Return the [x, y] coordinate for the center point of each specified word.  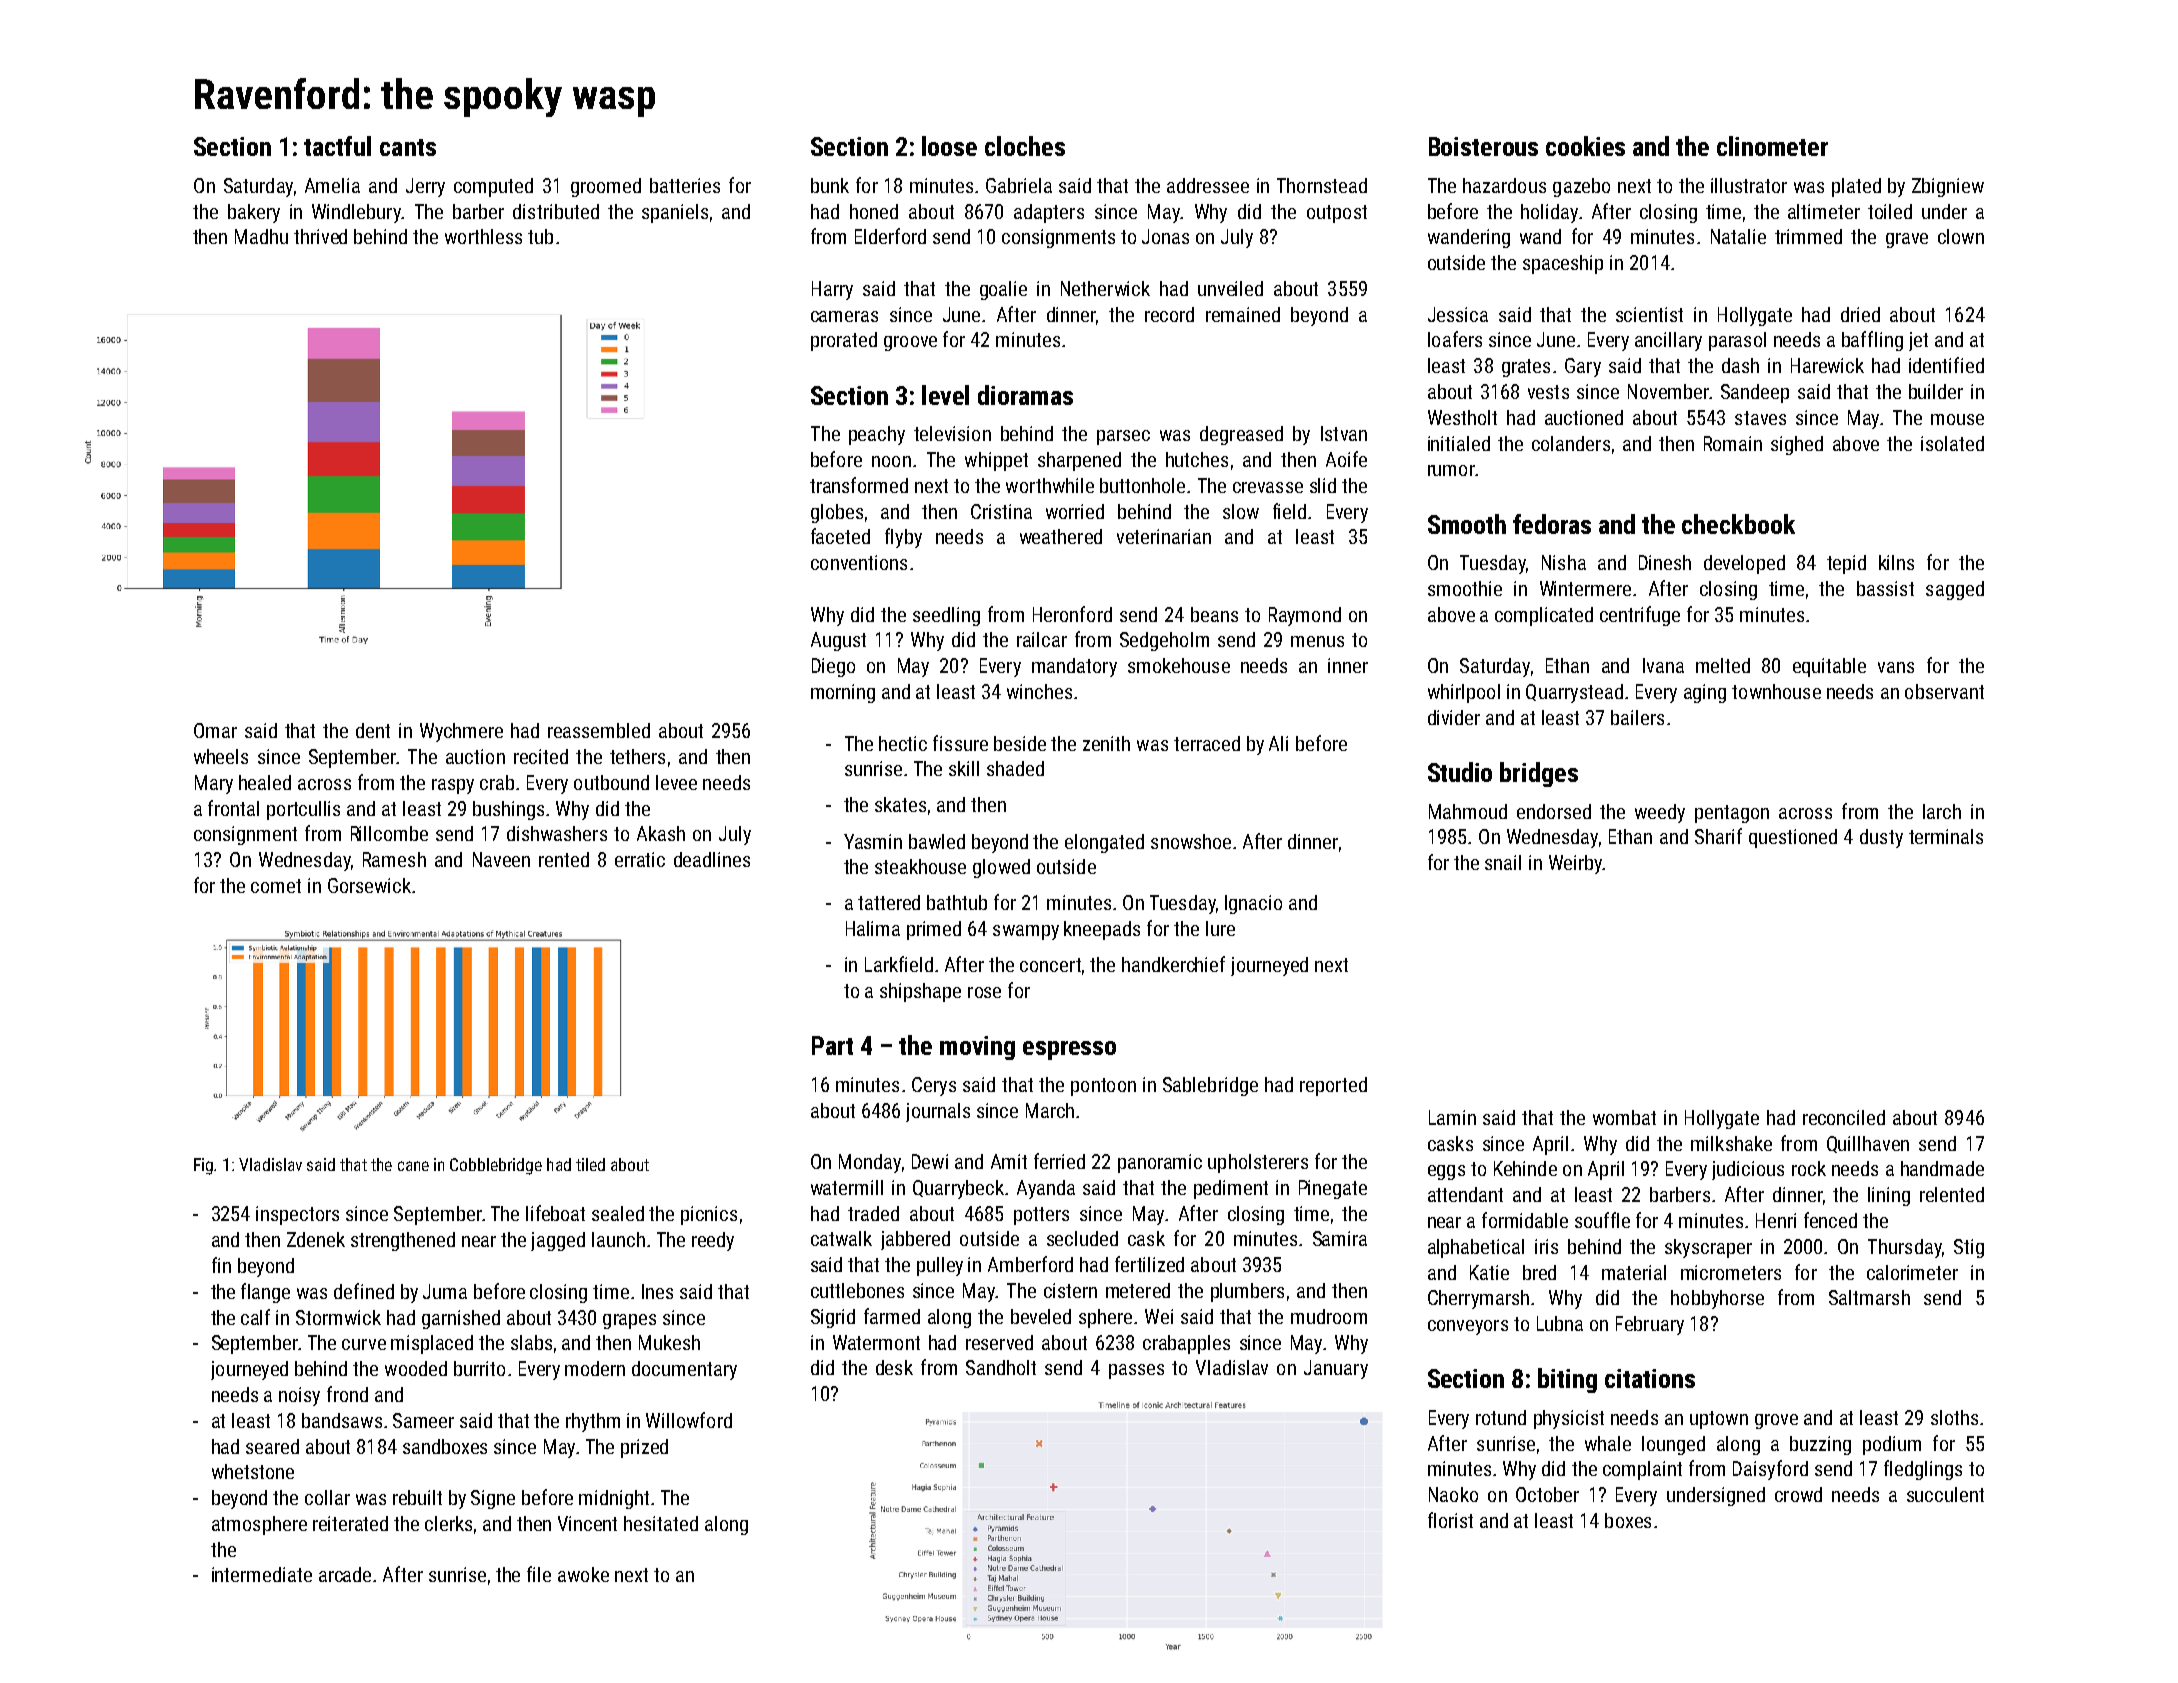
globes [837, 513]
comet [276, 886]
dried [1860, 314]
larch [1942, 811]
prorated [844, 341]
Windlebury [356, 213]
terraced [1207, 743]
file [539, 1574]
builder [1936, 391]
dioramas [1025, 395]
